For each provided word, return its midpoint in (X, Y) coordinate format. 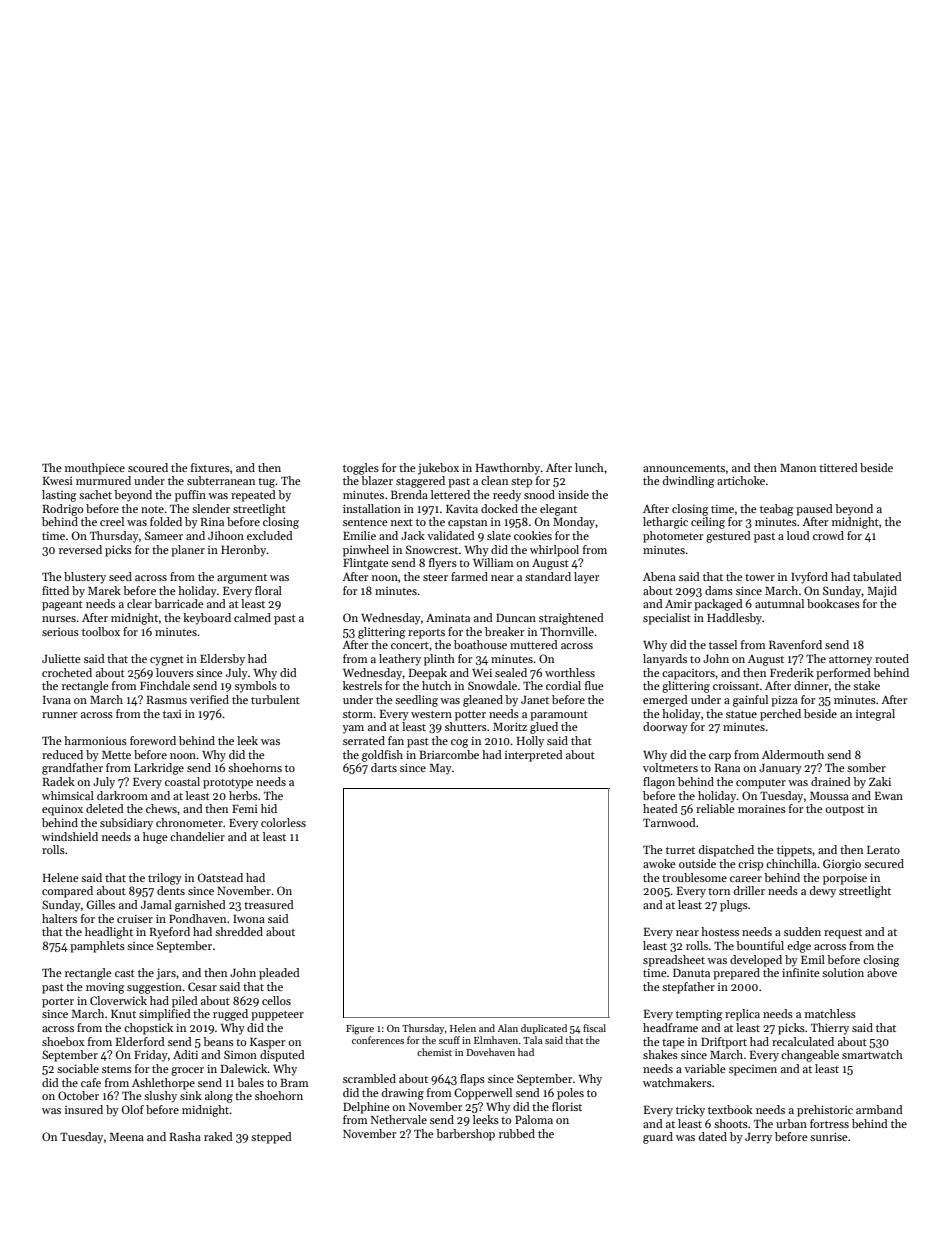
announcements (684, 468)
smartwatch (872, 1054)
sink (191, 1095)
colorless (283, 822)
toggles (361, 469)
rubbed (517, 1133)
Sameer (164, 535)
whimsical (68, 795)
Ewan (889, 796)
